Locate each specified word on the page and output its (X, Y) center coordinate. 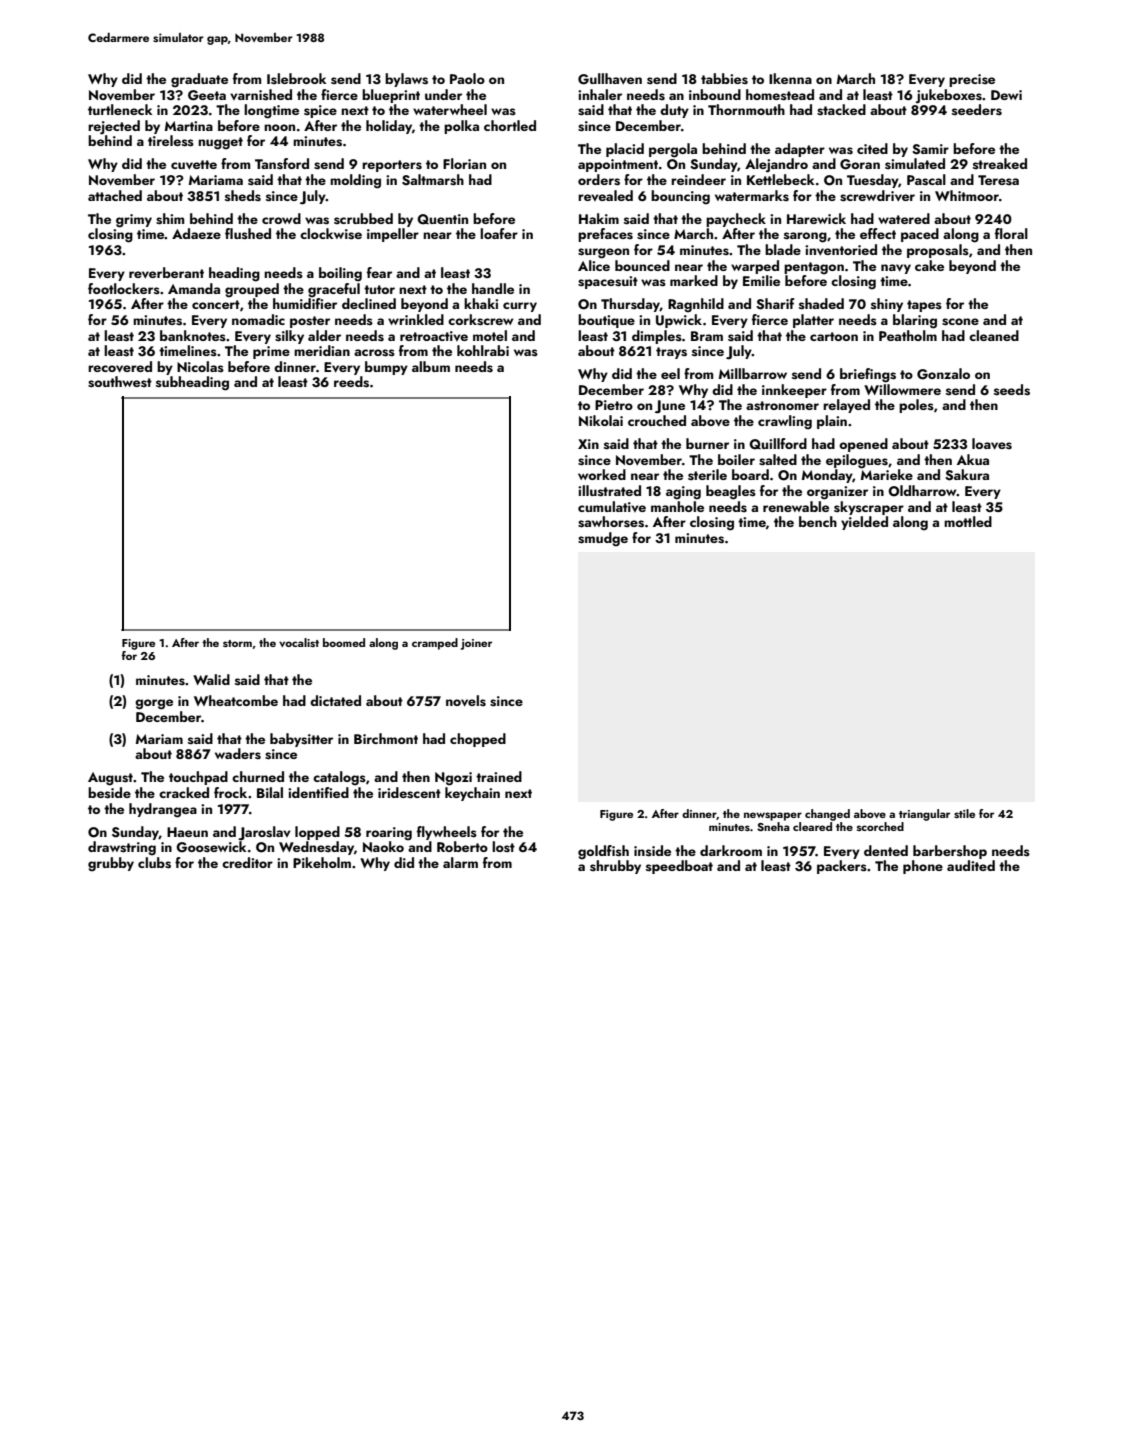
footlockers (124, 288)
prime (271, 352)
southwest (120, 382)
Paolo (467, 78)
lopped (317, 833)
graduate (199, 80)
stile (964, 813)
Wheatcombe (236, 700)
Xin (588, 444)
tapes (924, 306)
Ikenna (790, 78)
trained (499, 776)
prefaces (605, 235)
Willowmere (902, 389)
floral (1011, 233)
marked (694, 280)
